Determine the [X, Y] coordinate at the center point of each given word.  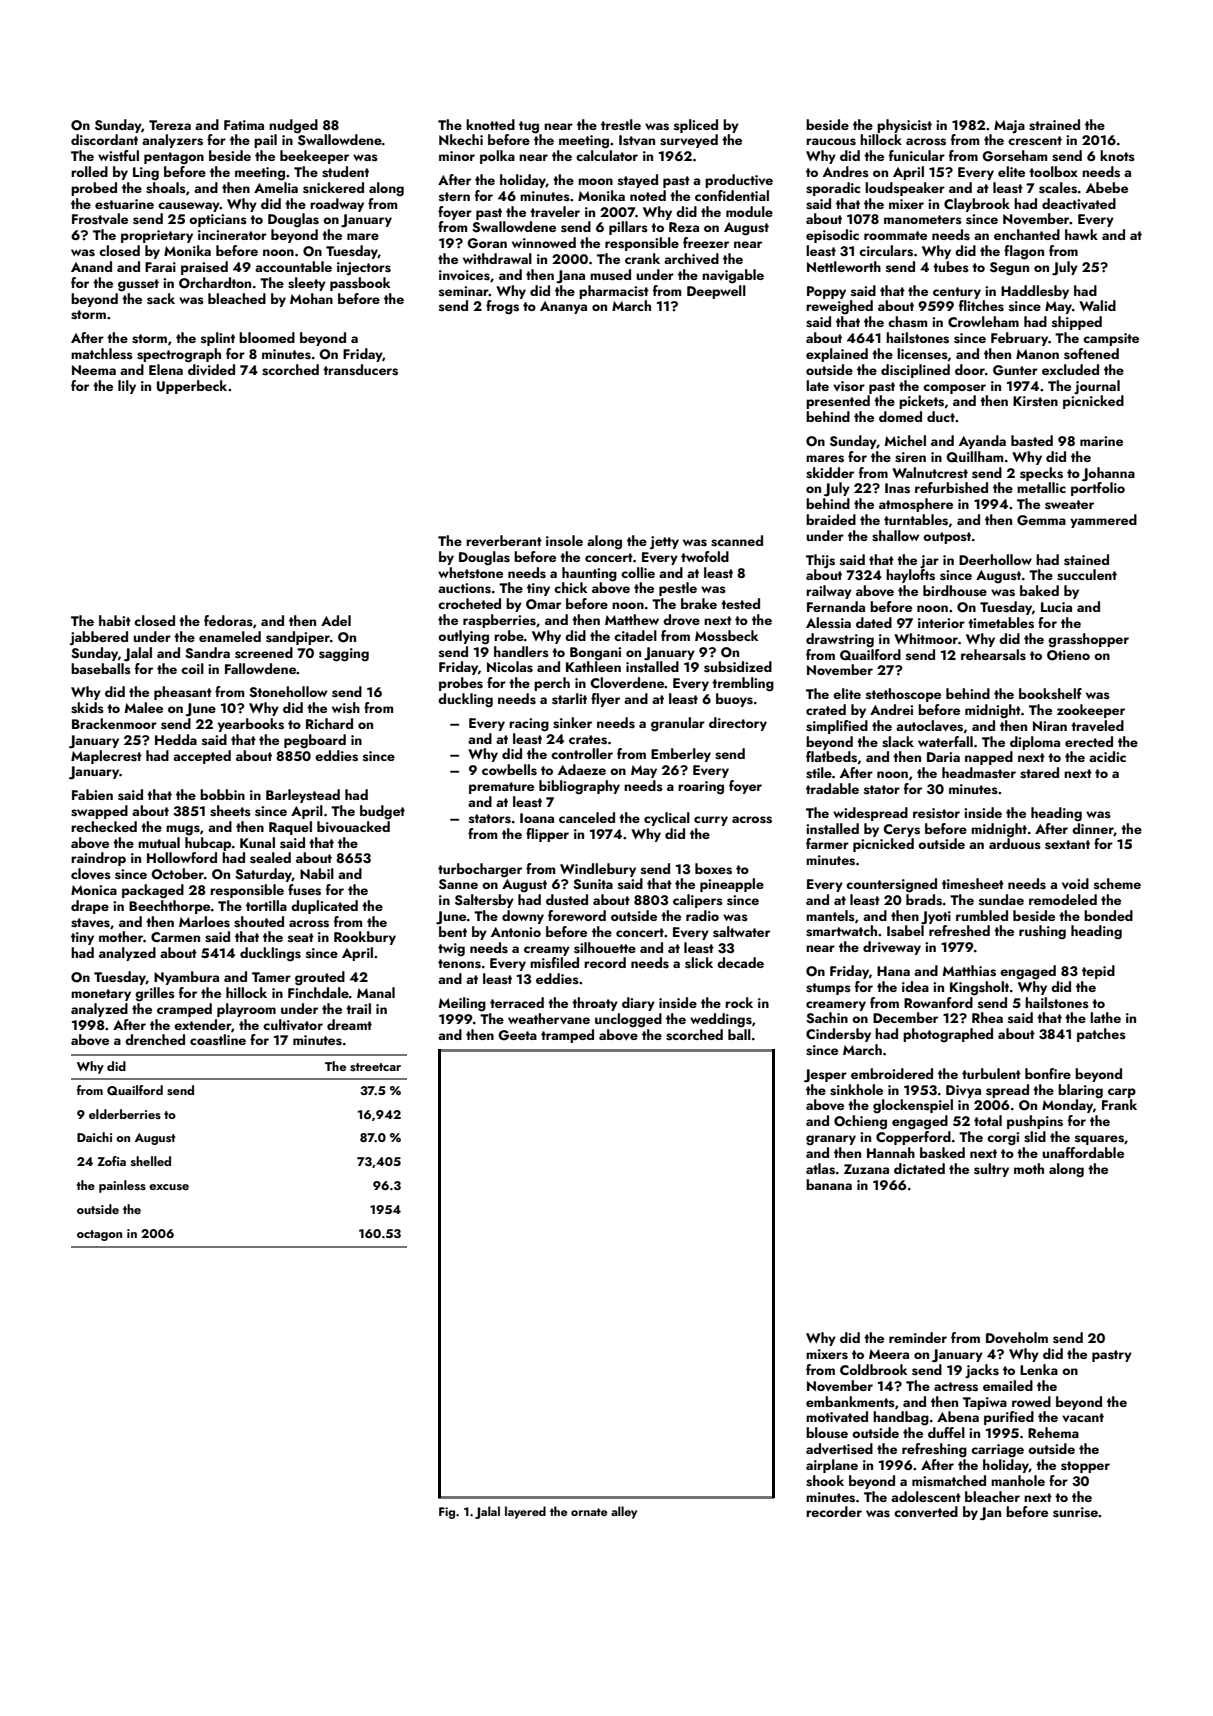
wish [346, 708]
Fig [447, 1513]
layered [525, 1512]
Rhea [987, 1017]
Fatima [244, 125]
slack [898, 742]
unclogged [628, 1020]
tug [529, 127]
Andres [846, 171]
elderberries [125, 1114]
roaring [701, 788]
